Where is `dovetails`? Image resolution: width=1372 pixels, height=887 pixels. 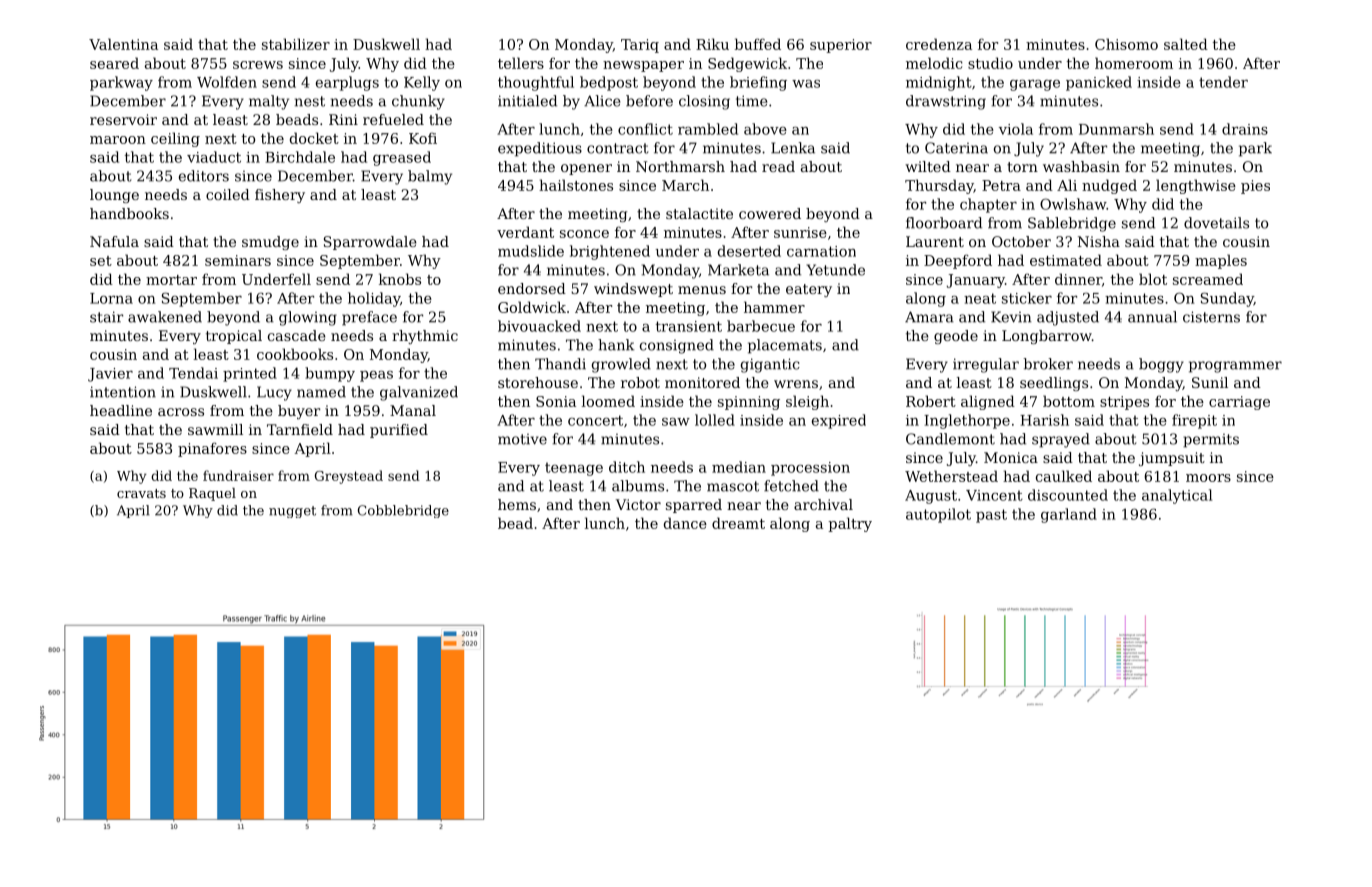
dovetails is located at coordinates (1216, 223).
